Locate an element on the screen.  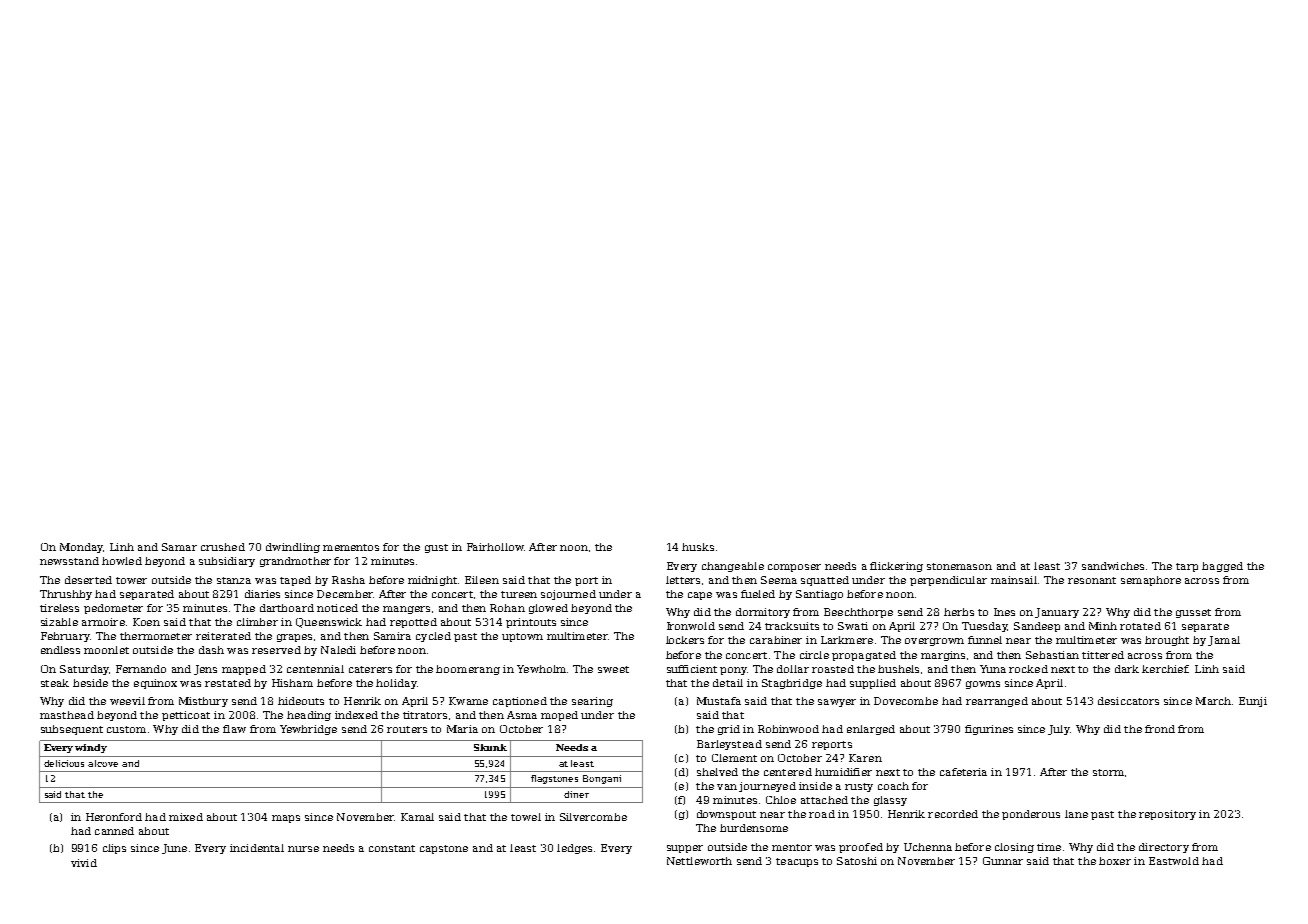
endless is located at coordinates (60, 650).
